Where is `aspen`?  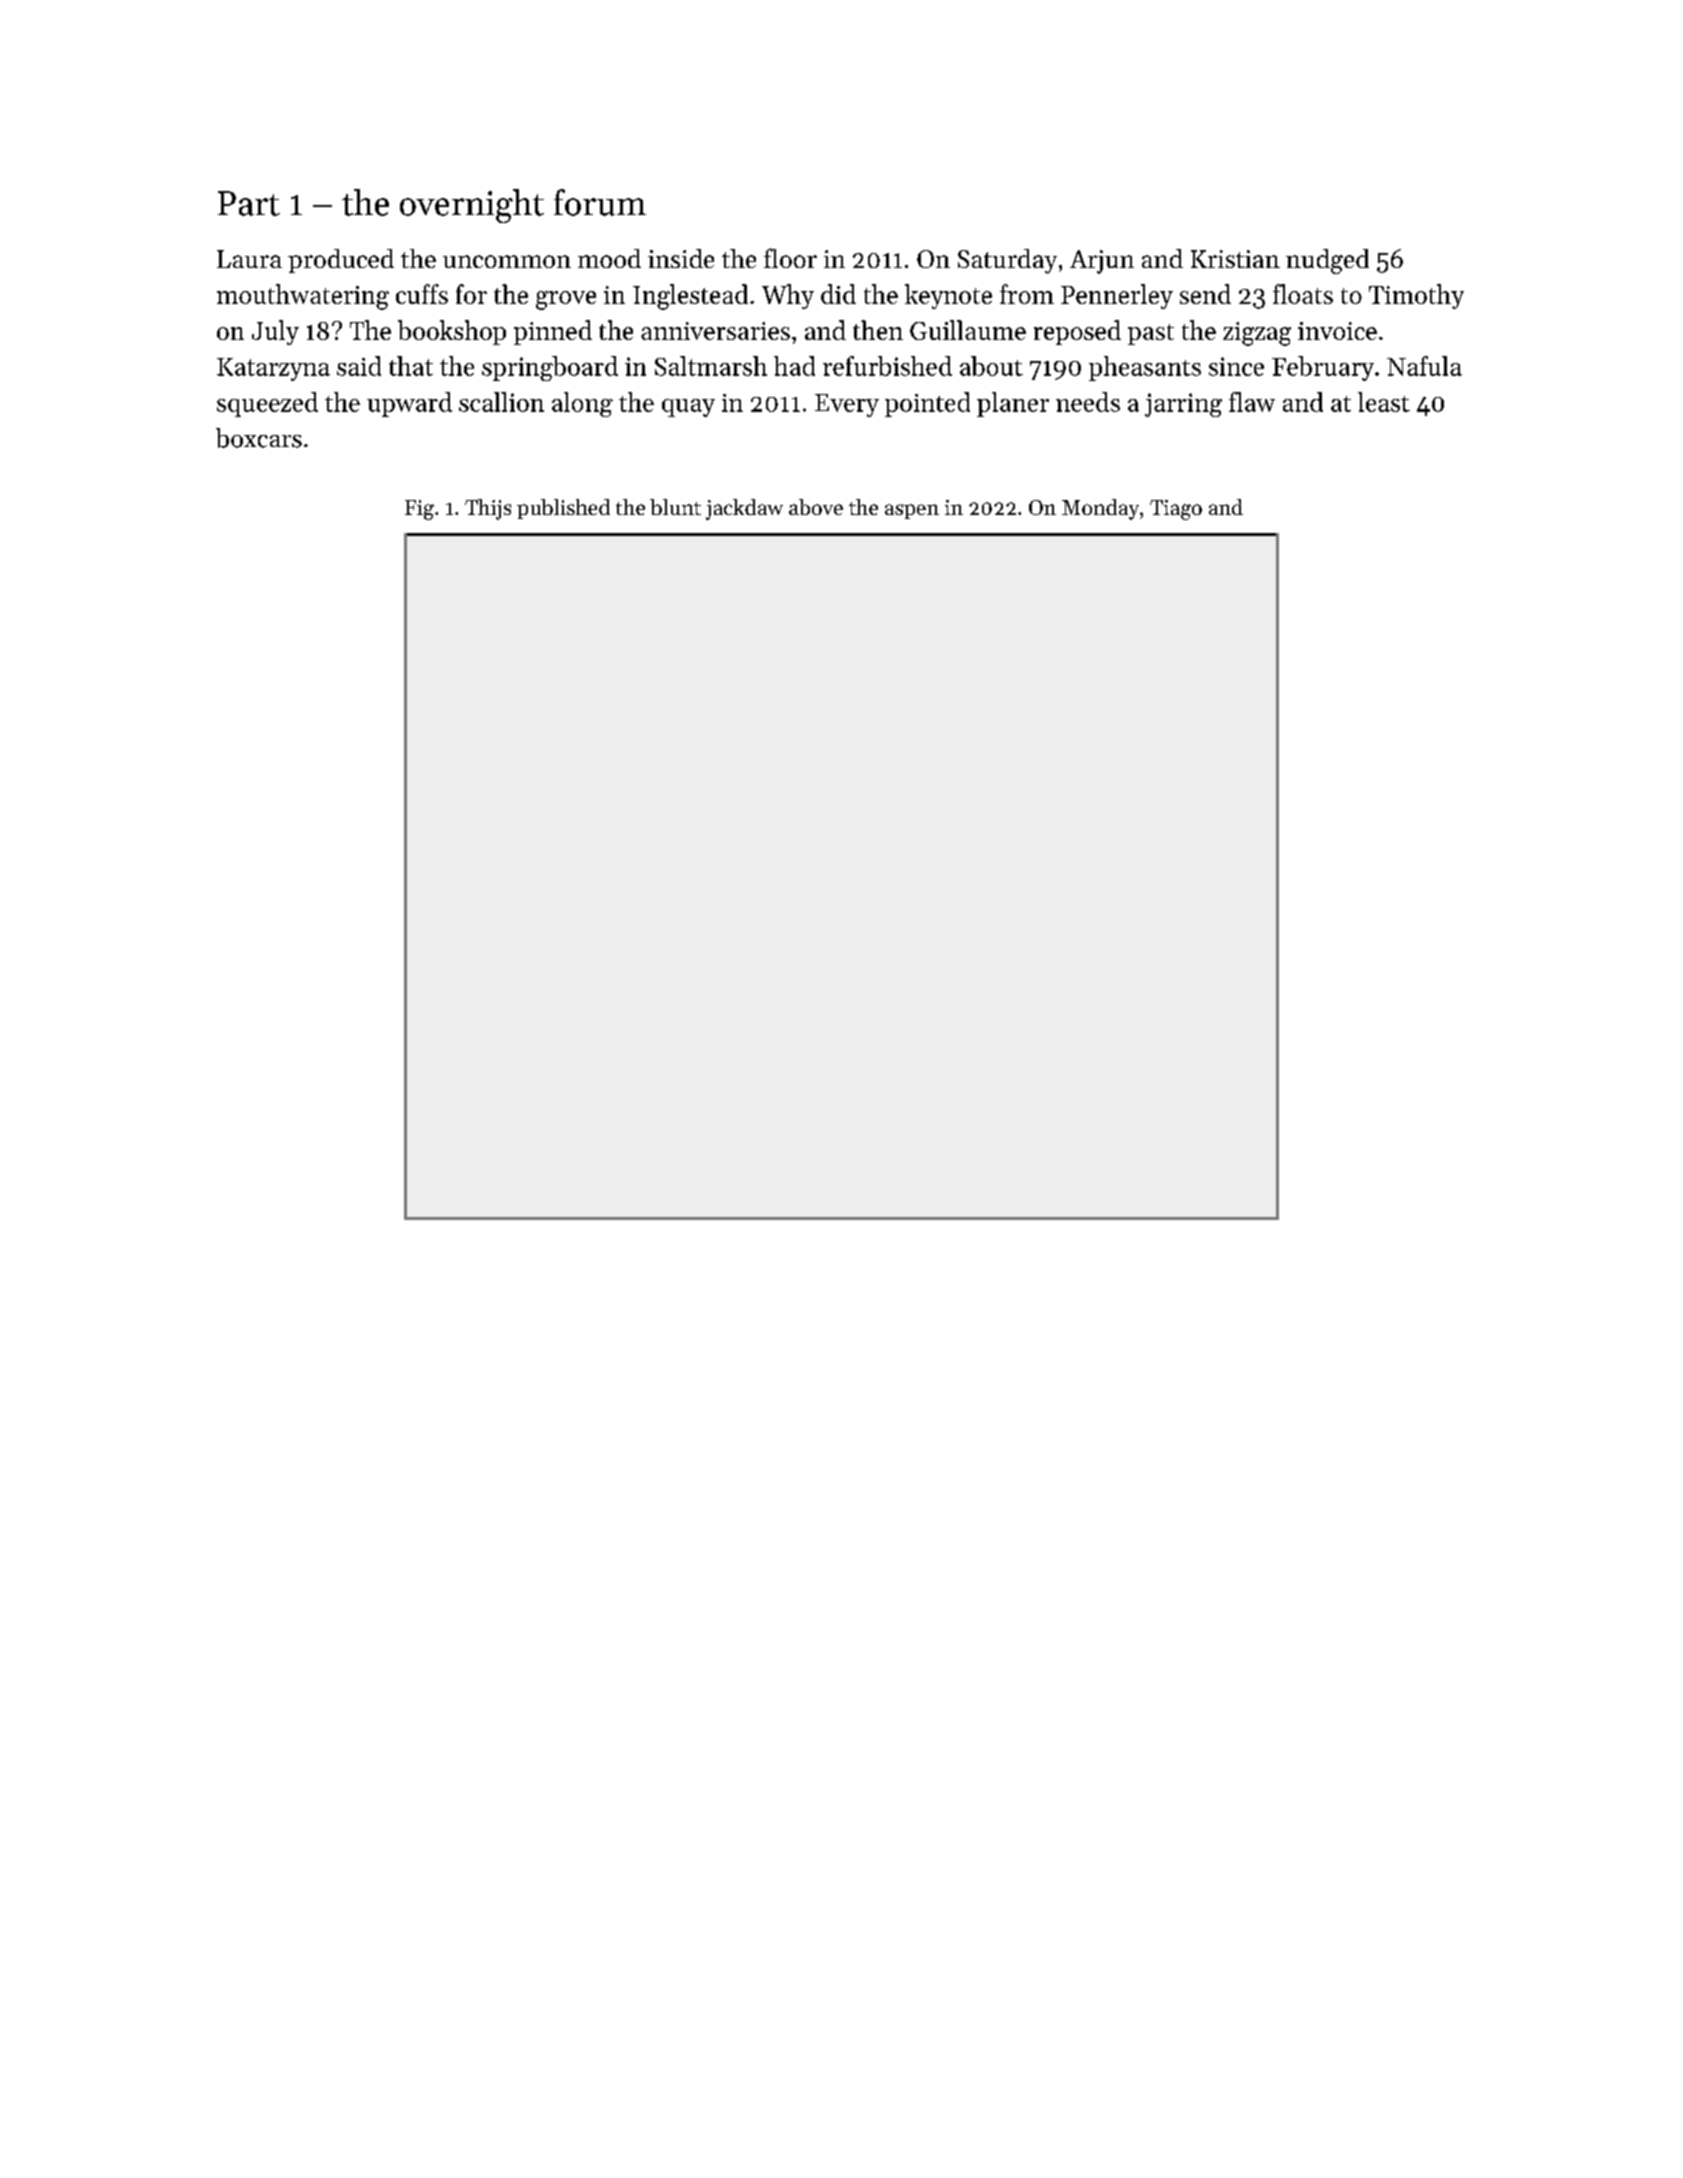
aspen is located at coordinates (912, 511).
